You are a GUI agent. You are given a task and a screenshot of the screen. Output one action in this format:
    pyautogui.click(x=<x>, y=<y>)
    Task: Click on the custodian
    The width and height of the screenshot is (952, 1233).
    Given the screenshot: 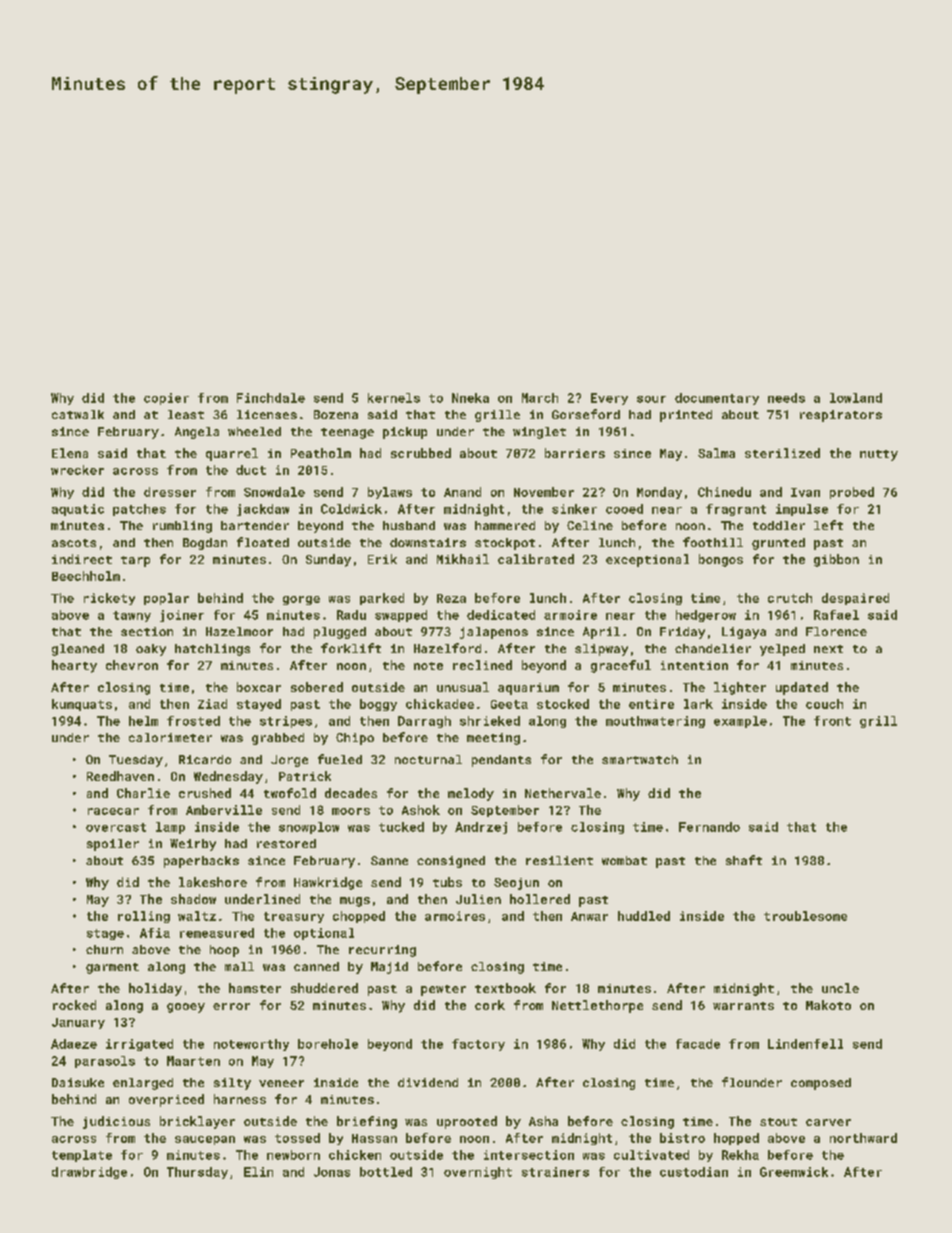 What is the action you would take?
    pyautogui.click(x=694, y=1172)
